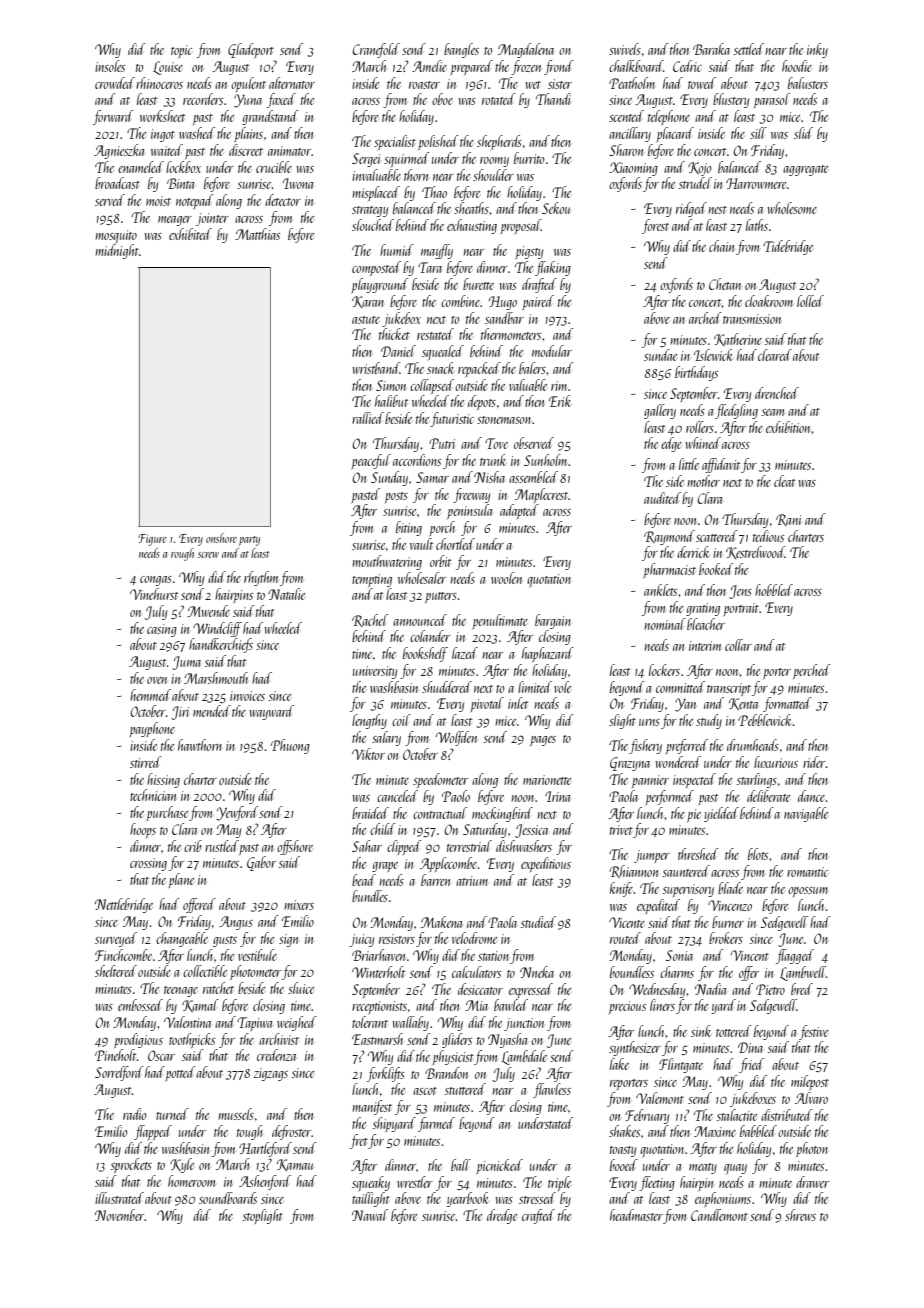 The height and width of the document is (1308, 924). Describe the element at coordinates (117, 251) in the document. I see `midnight` at that location.
